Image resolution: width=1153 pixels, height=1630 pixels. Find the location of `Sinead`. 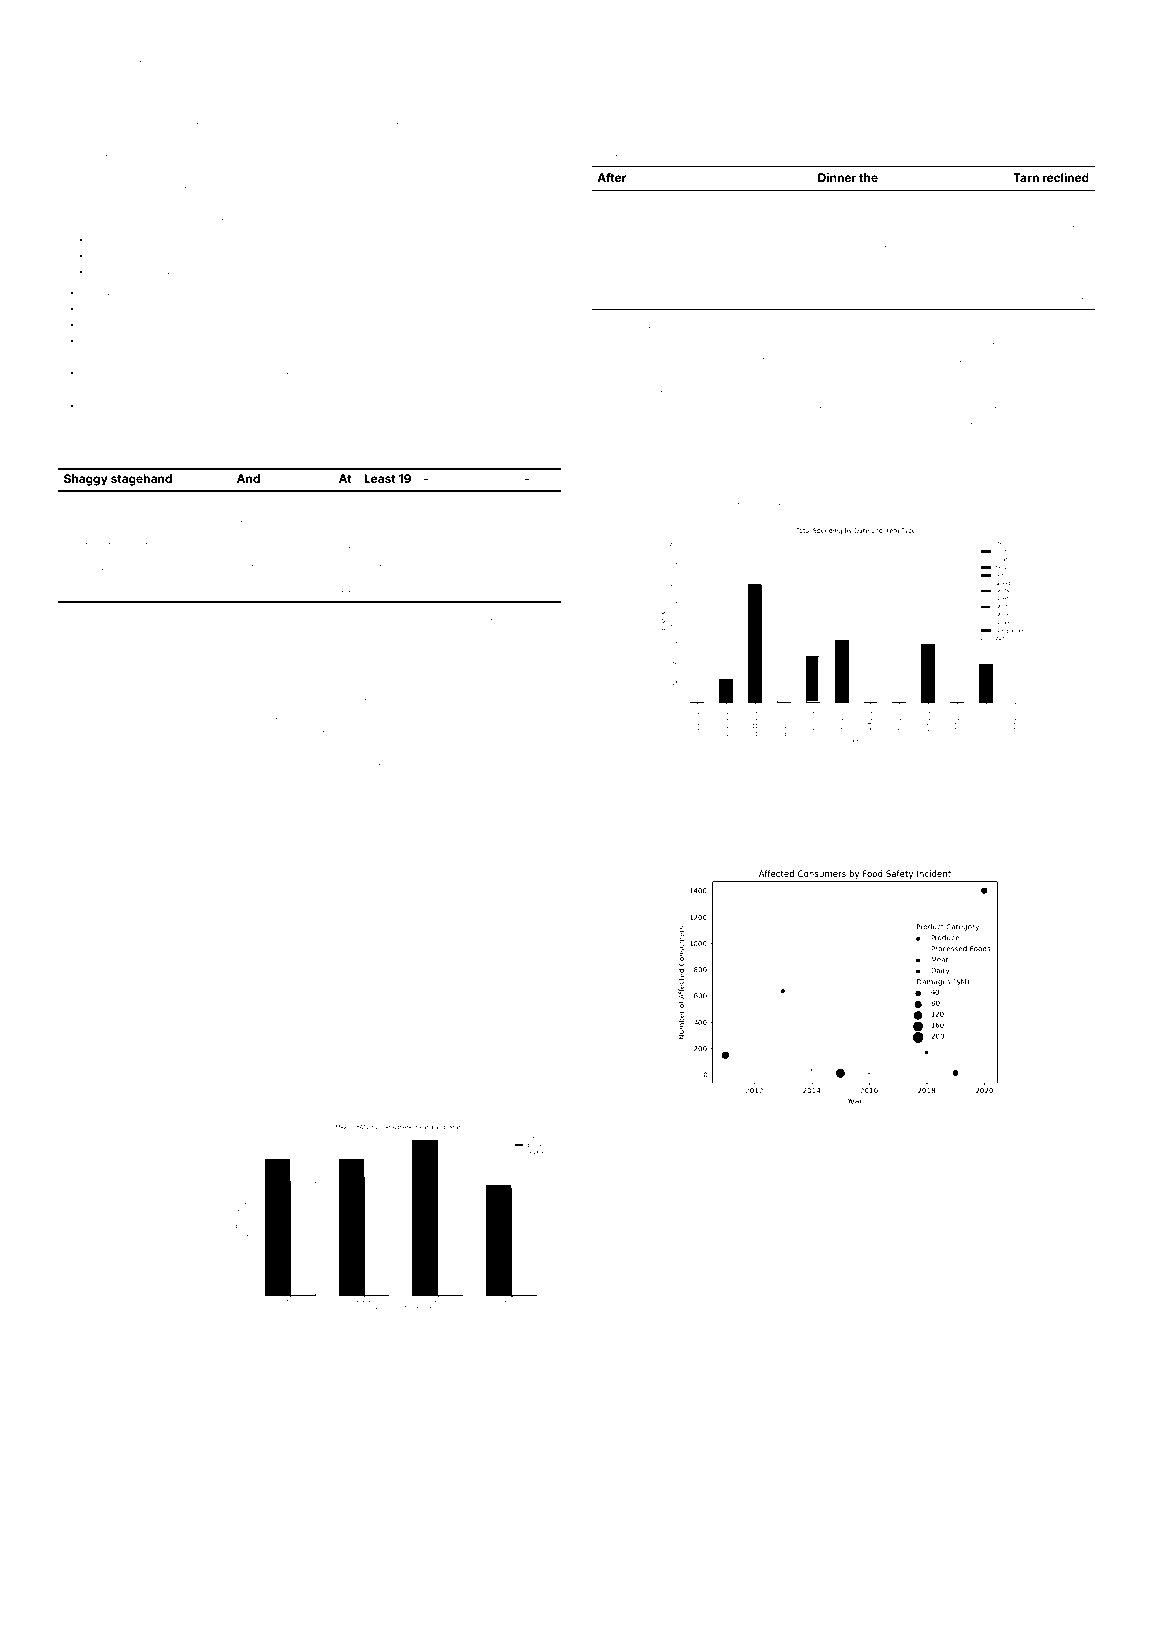

Sinead is located at coordinates (78, 698).
